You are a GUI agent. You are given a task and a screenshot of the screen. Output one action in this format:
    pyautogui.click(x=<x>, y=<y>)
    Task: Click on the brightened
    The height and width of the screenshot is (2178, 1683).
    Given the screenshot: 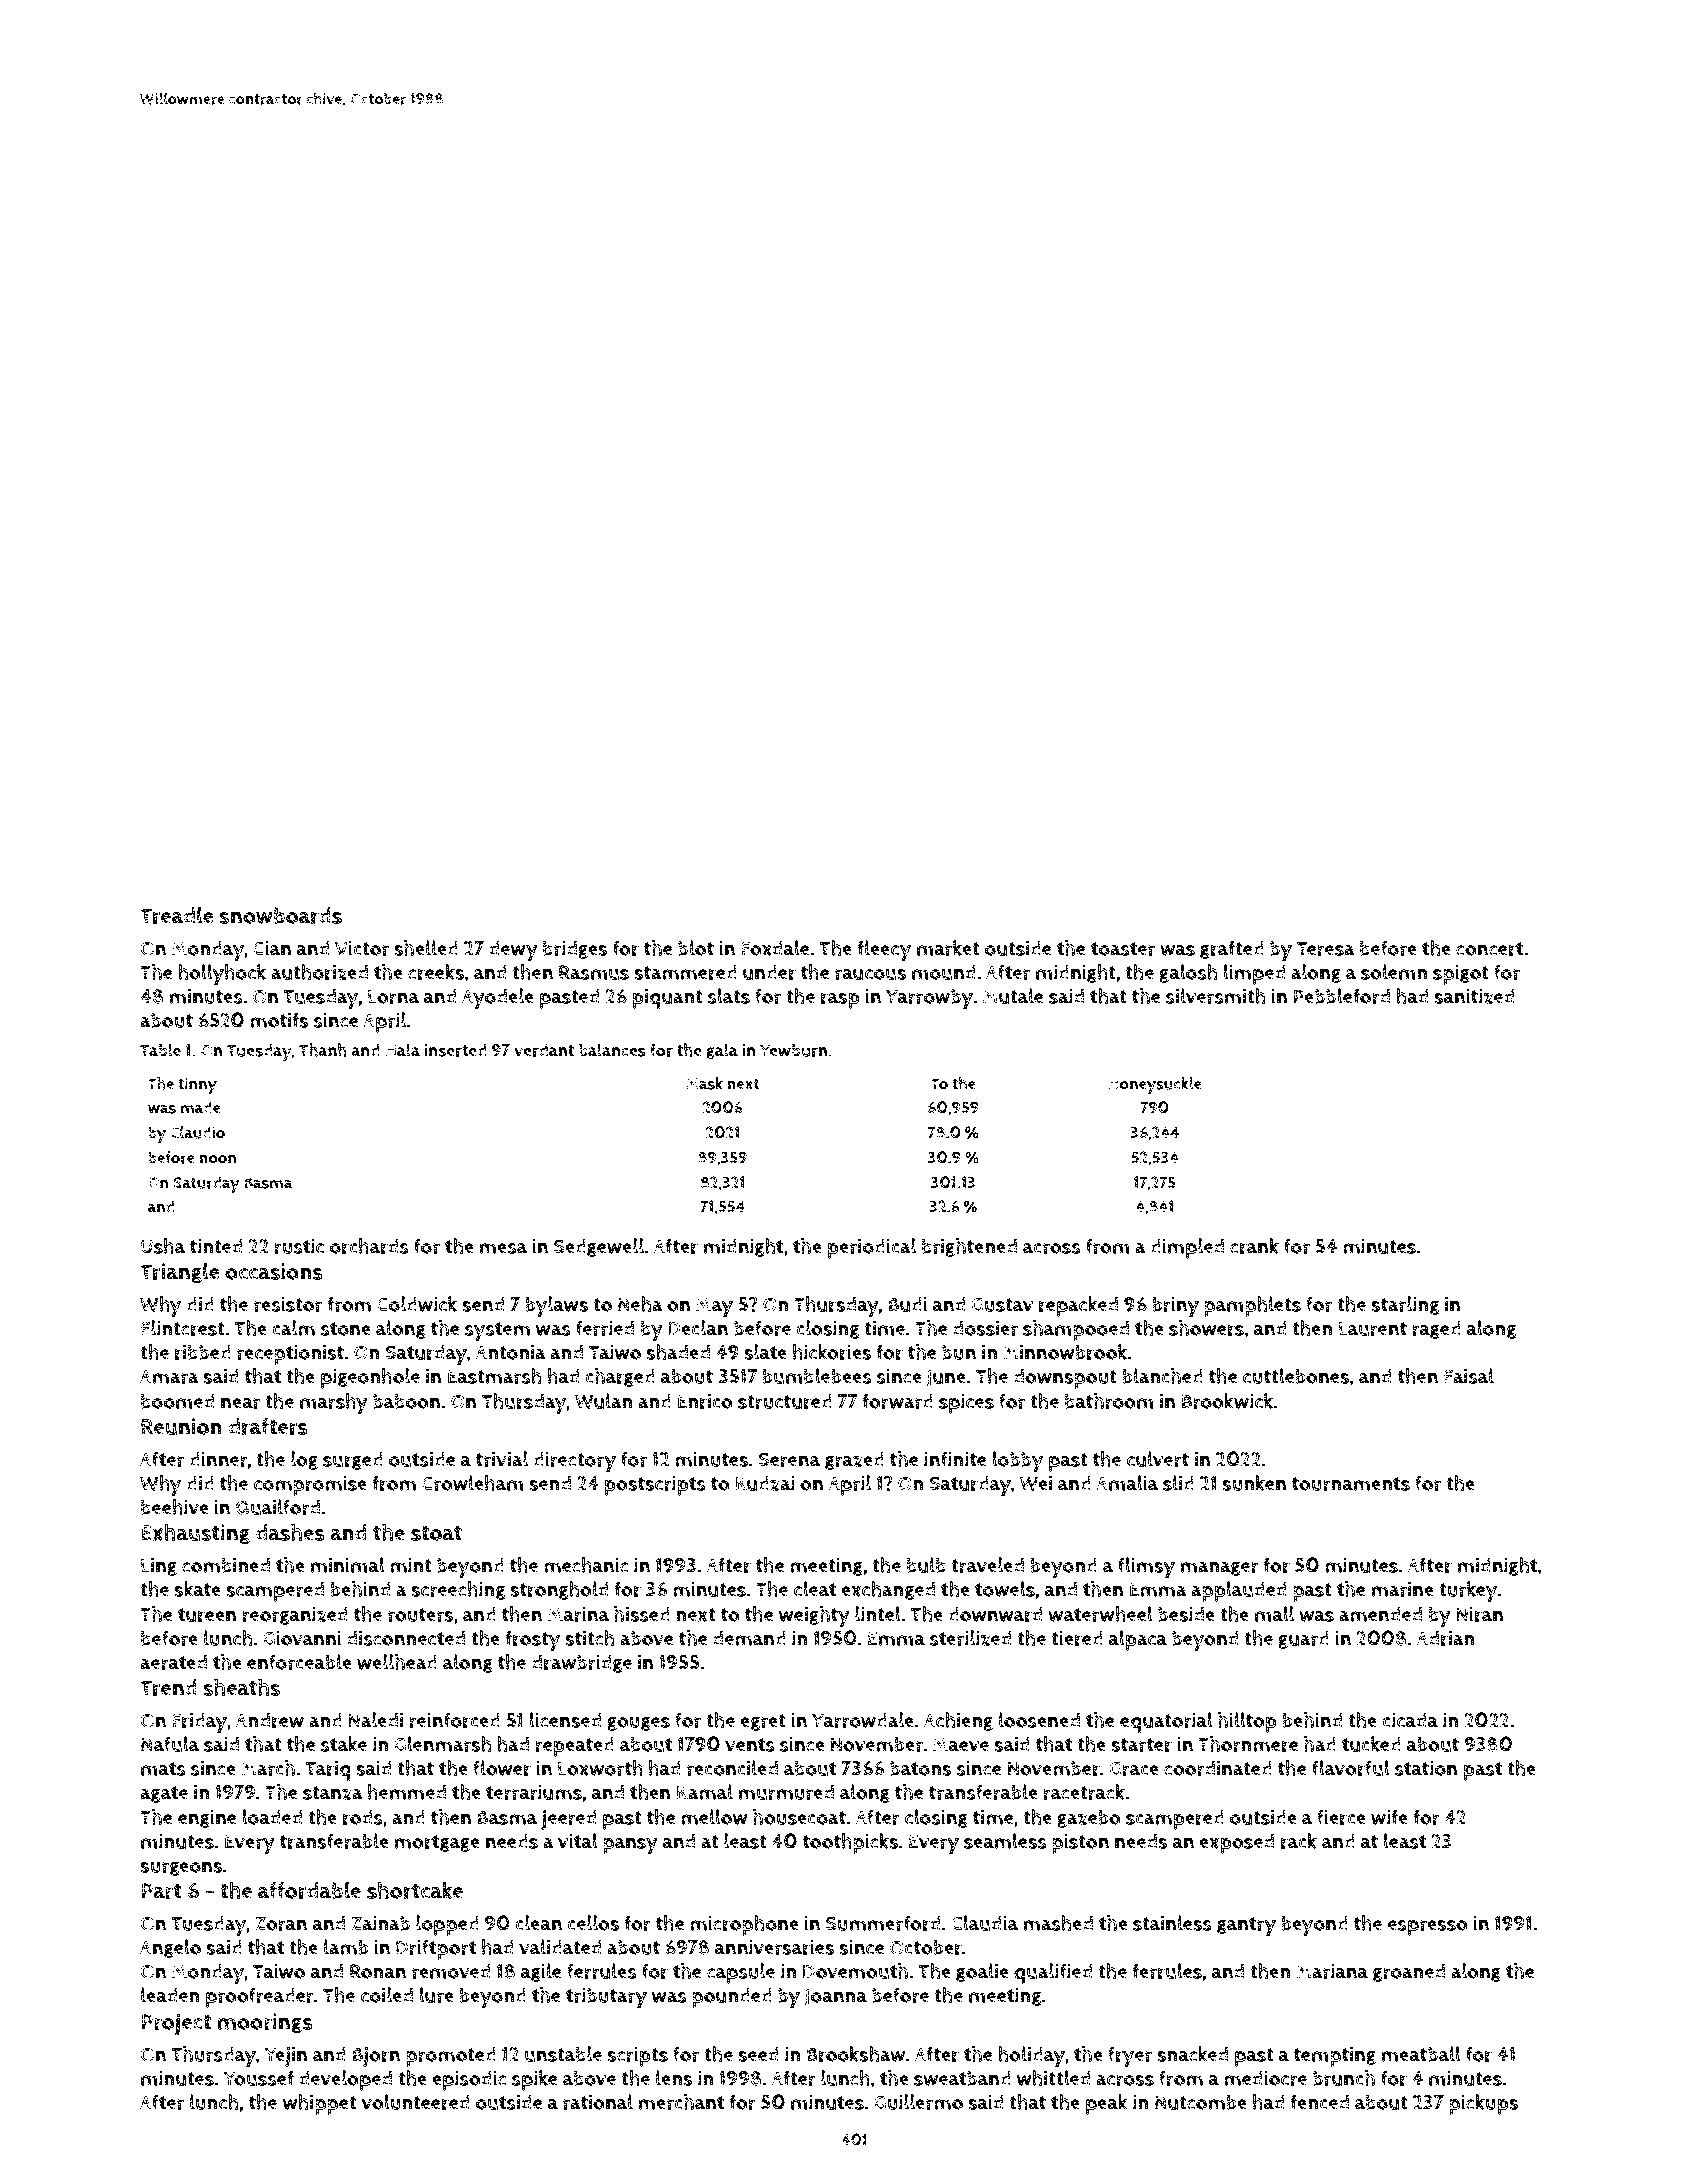 What is the action you would take?
    pyautogui.click(x=969, y=1247)
